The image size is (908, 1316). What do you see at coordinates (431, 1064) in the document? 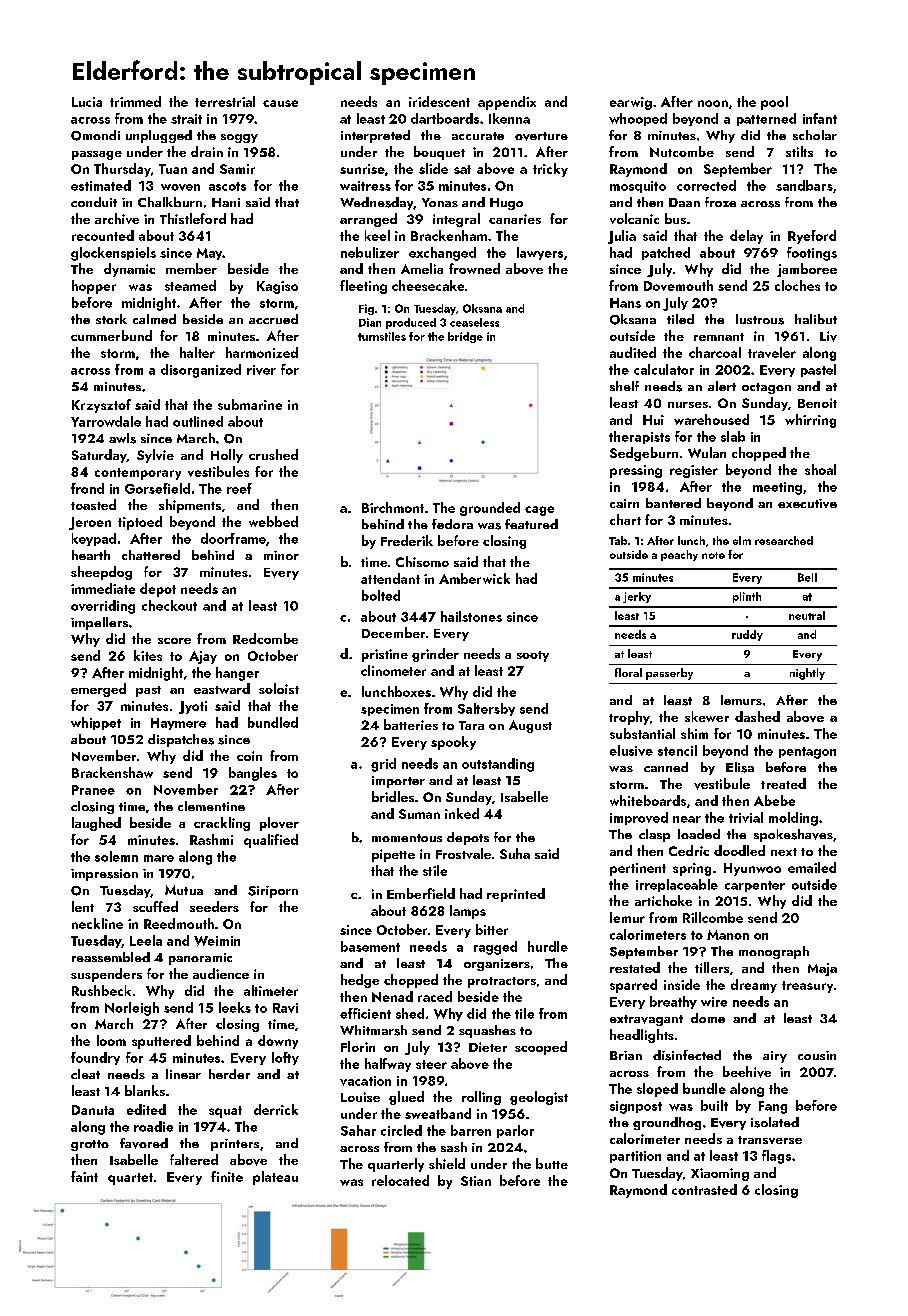
I see `steer` at bounding box center [431, 1064].
